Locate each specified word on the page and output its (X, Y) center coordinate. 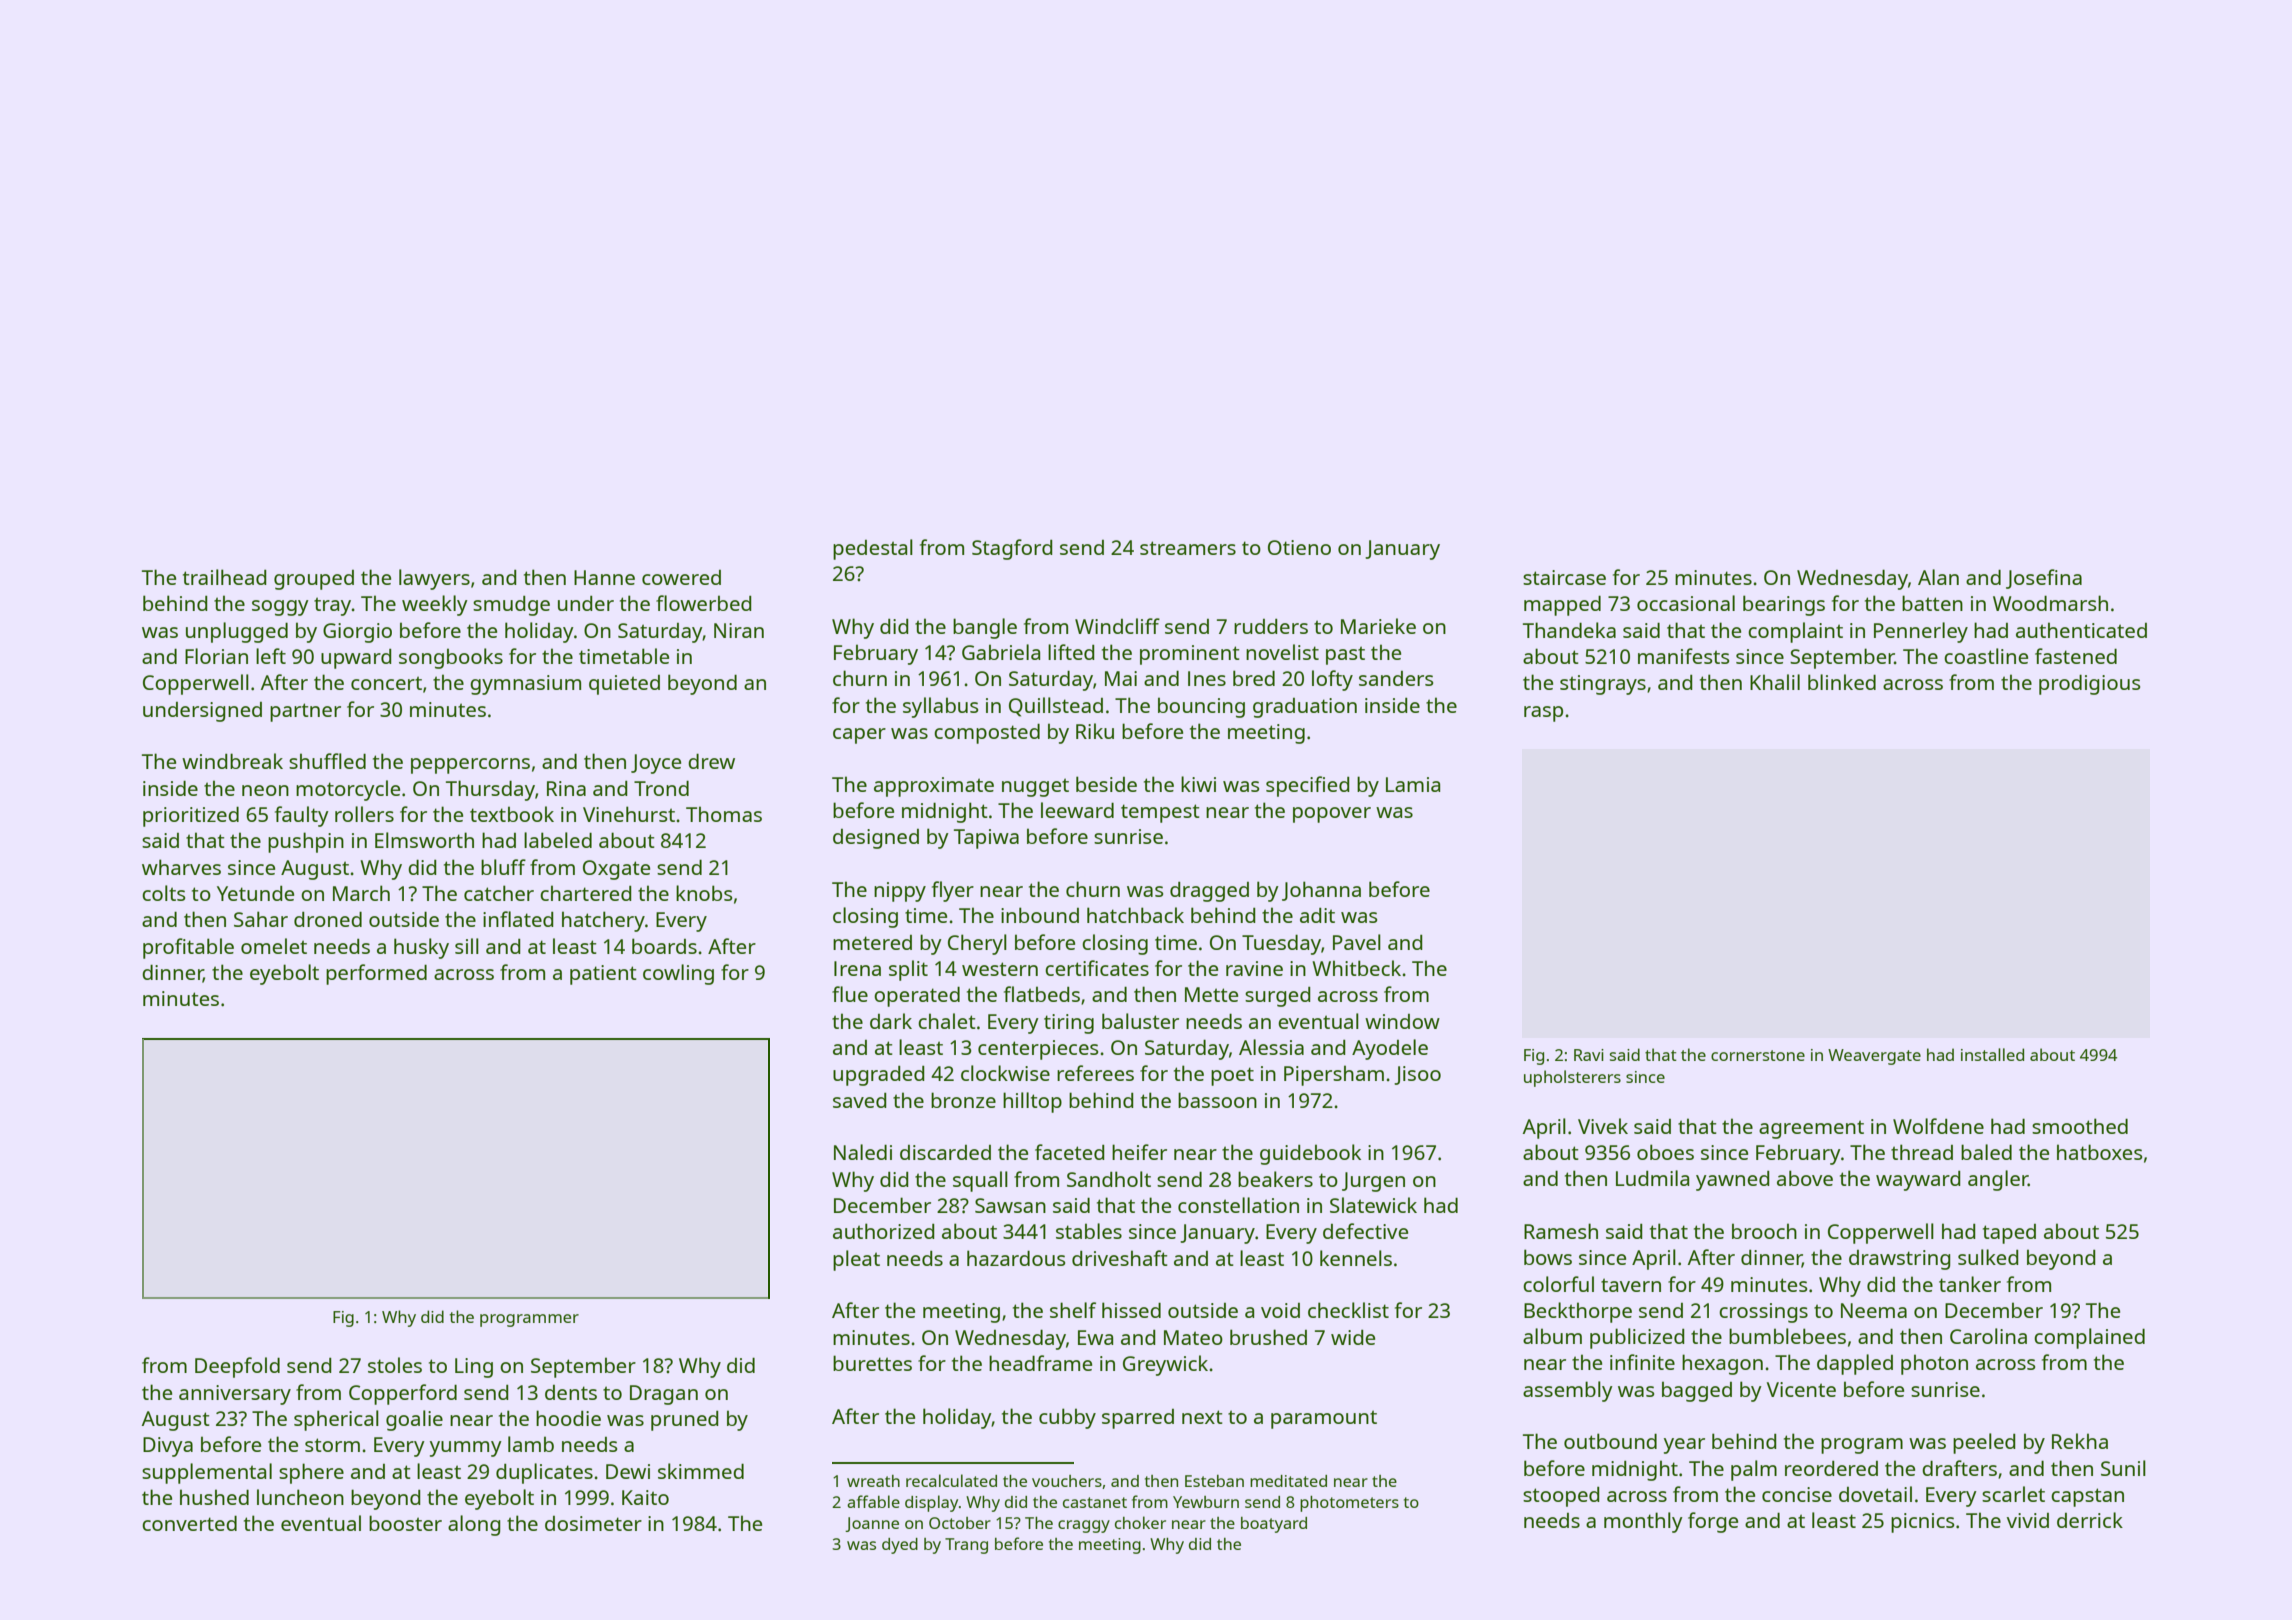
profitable (188, 948)
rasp (1543, 714)
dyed (900, 1546)
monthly (1643, 1522)
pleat (856, 1260)
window (1402, 1021)
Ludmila (1652, 1178)
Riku (1095, 731)
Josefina (2044, 579)
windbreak (232, 761)
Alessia (1271, 1047)
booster (405, 1523)
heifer (1139, 1152)
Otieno (1299, 547)
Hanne (604, 577)
